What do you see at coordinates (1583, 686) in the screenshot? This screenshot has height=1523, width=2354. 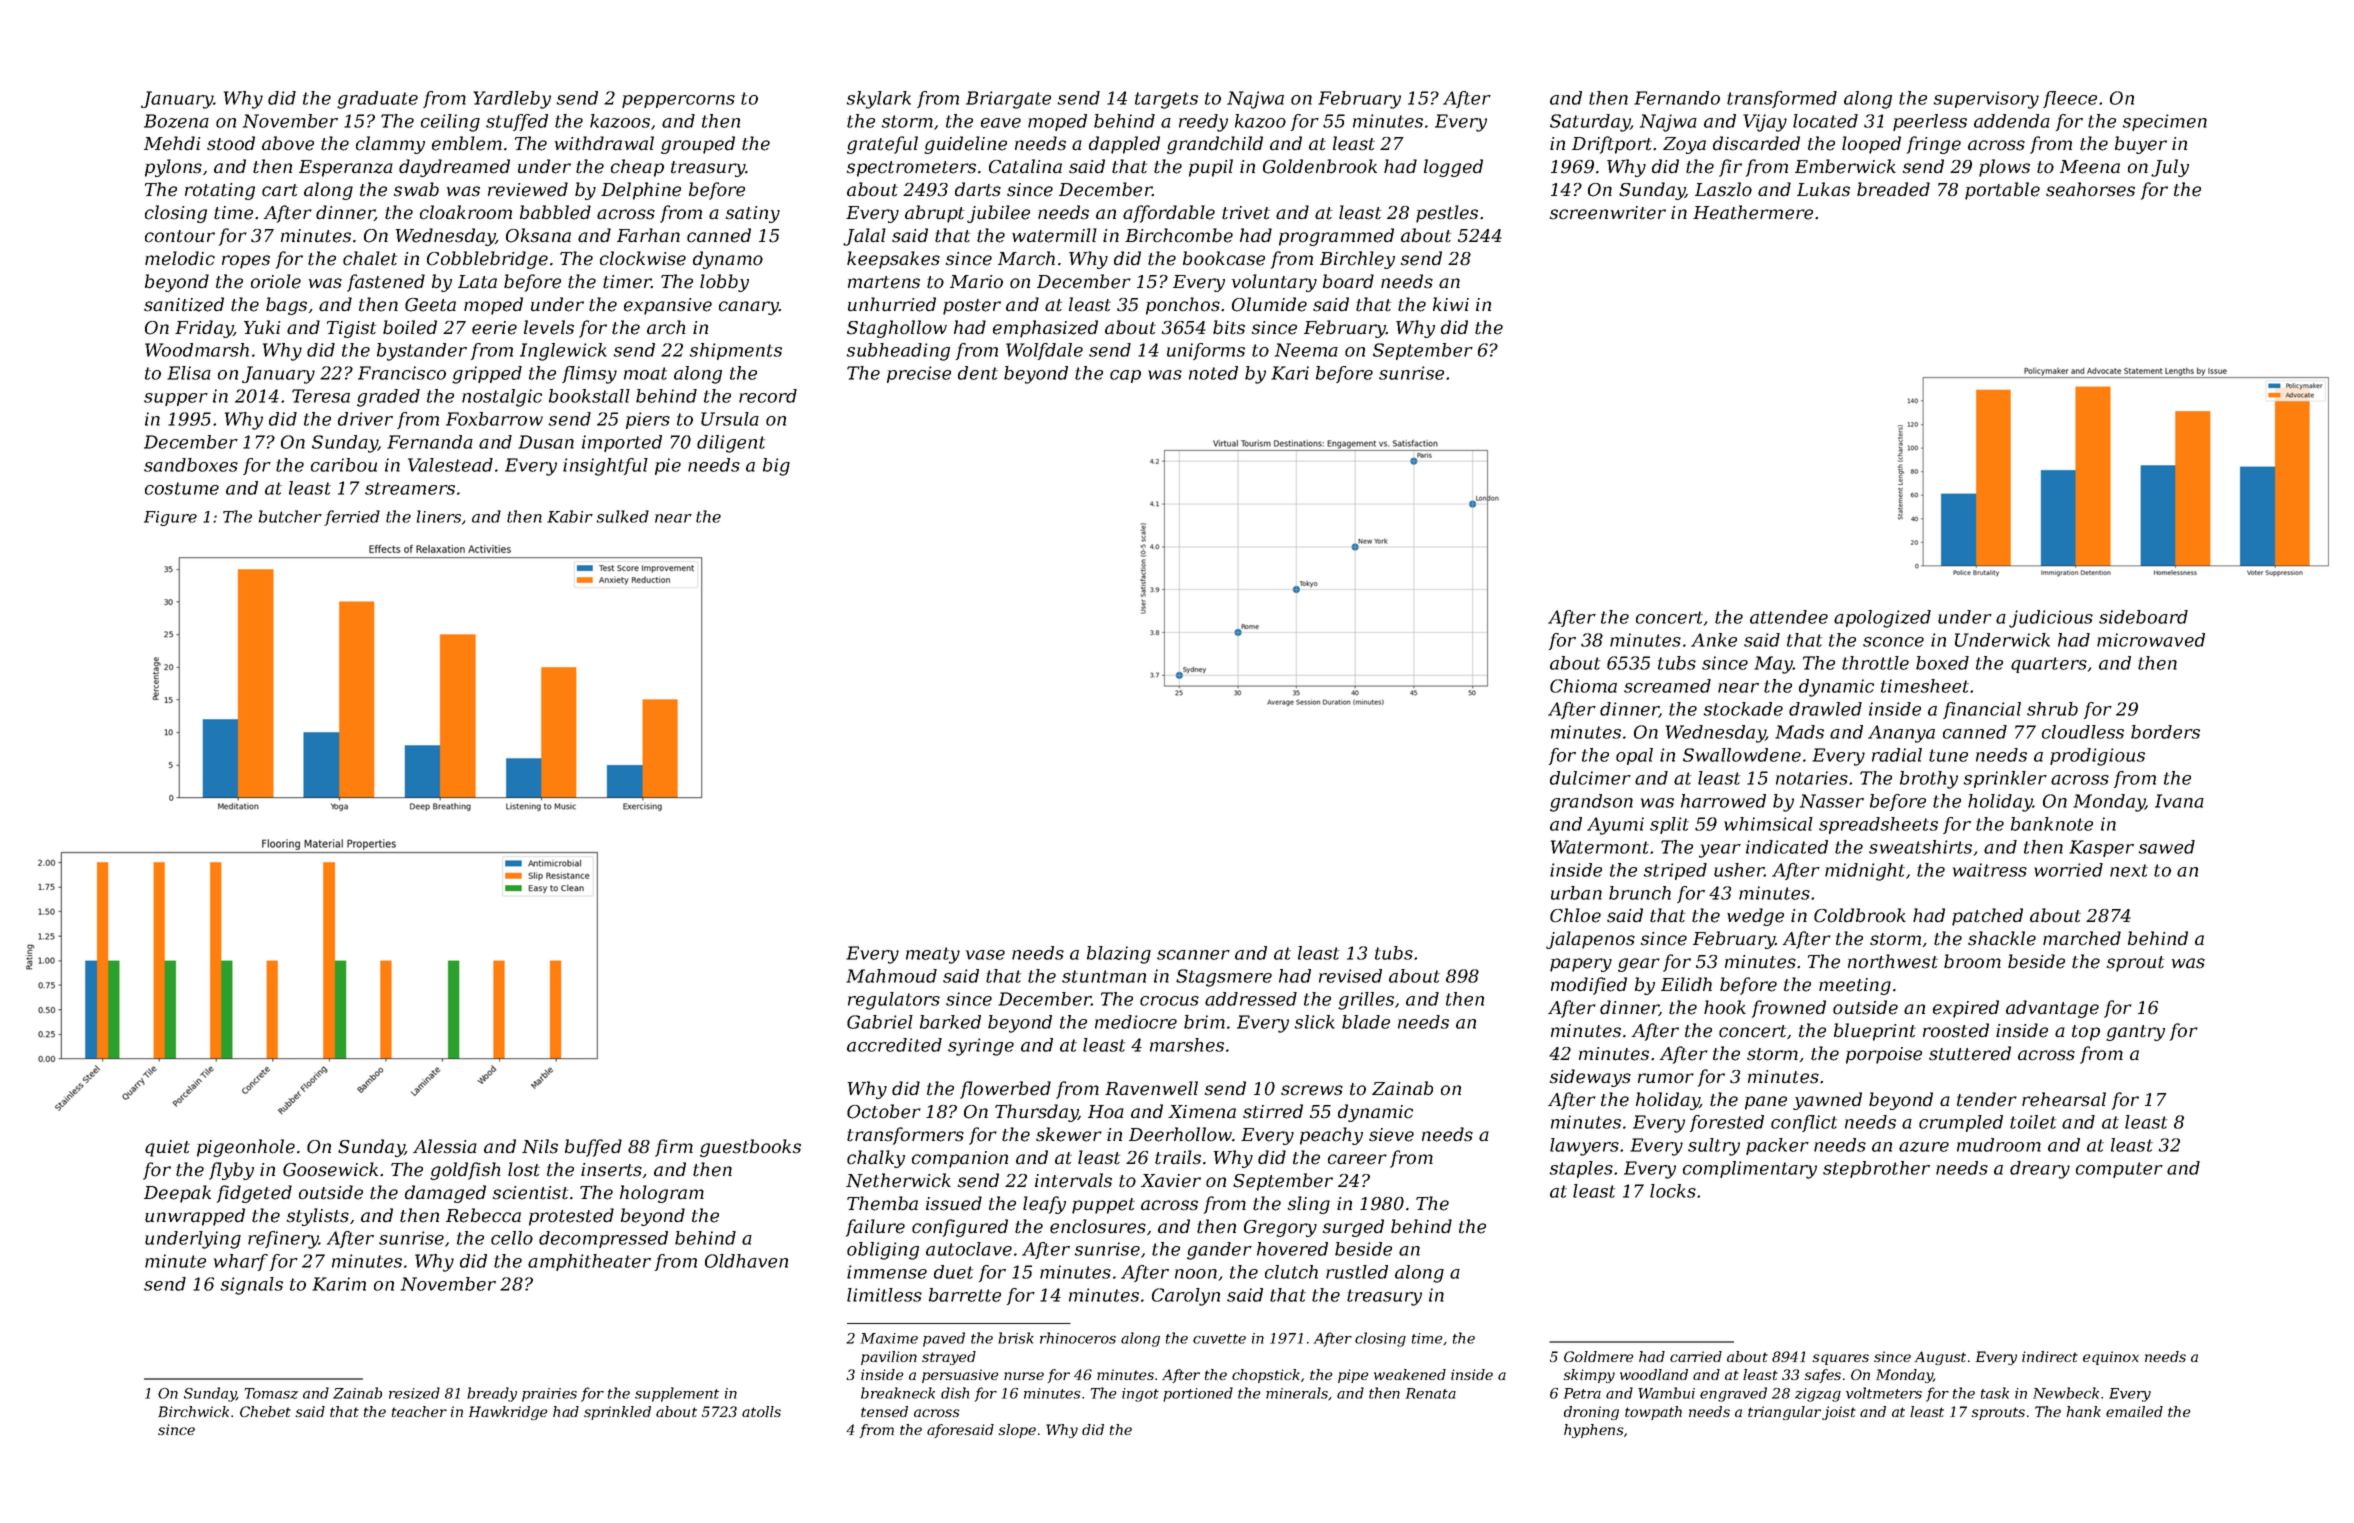 I see `Chioma` at bounding box center [1583, 686].
